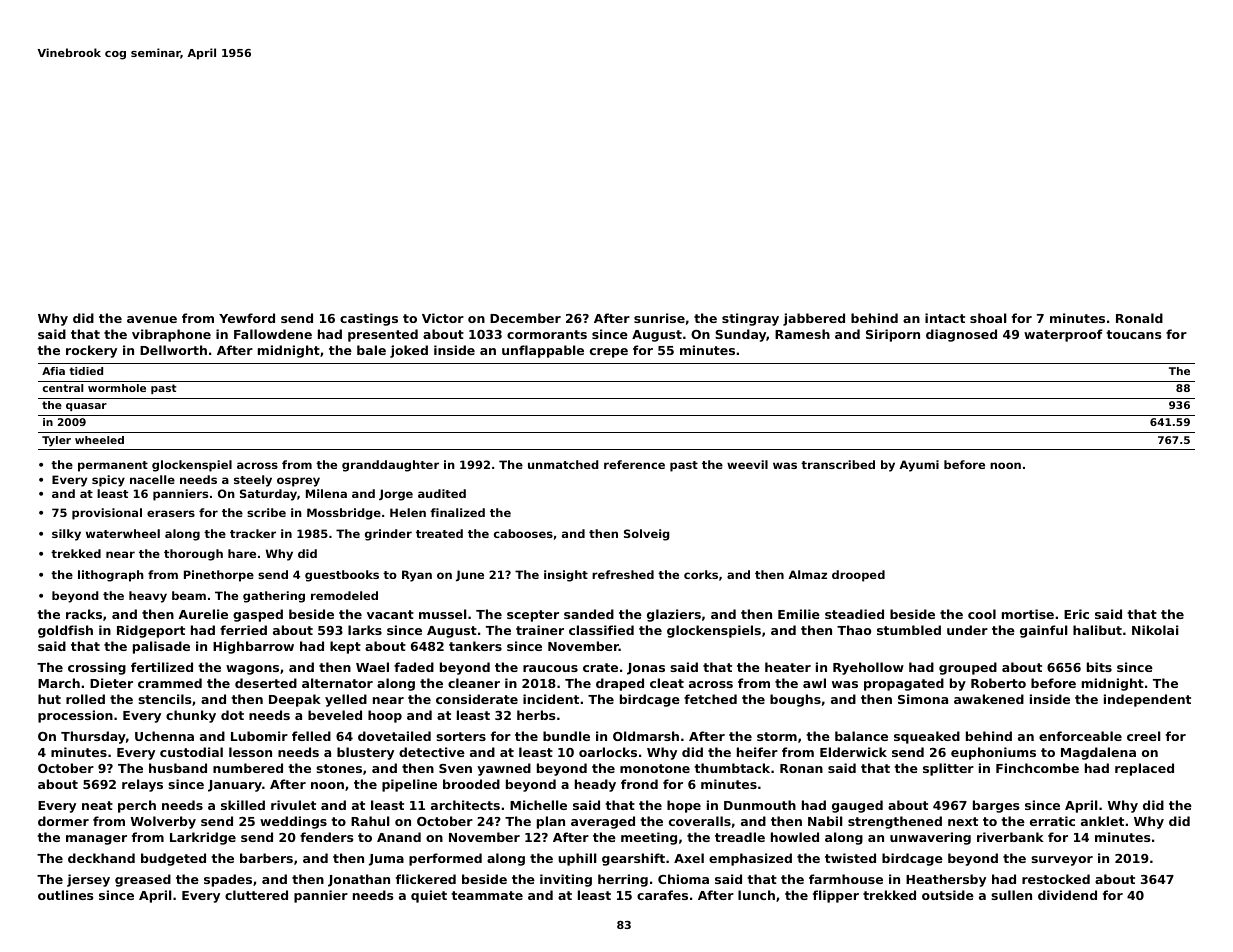 Image resolution: width=1233 pixels, height=952 pixels. Describe the element at coordinates (609, 353) in the page. I see `crepe` at that location.
